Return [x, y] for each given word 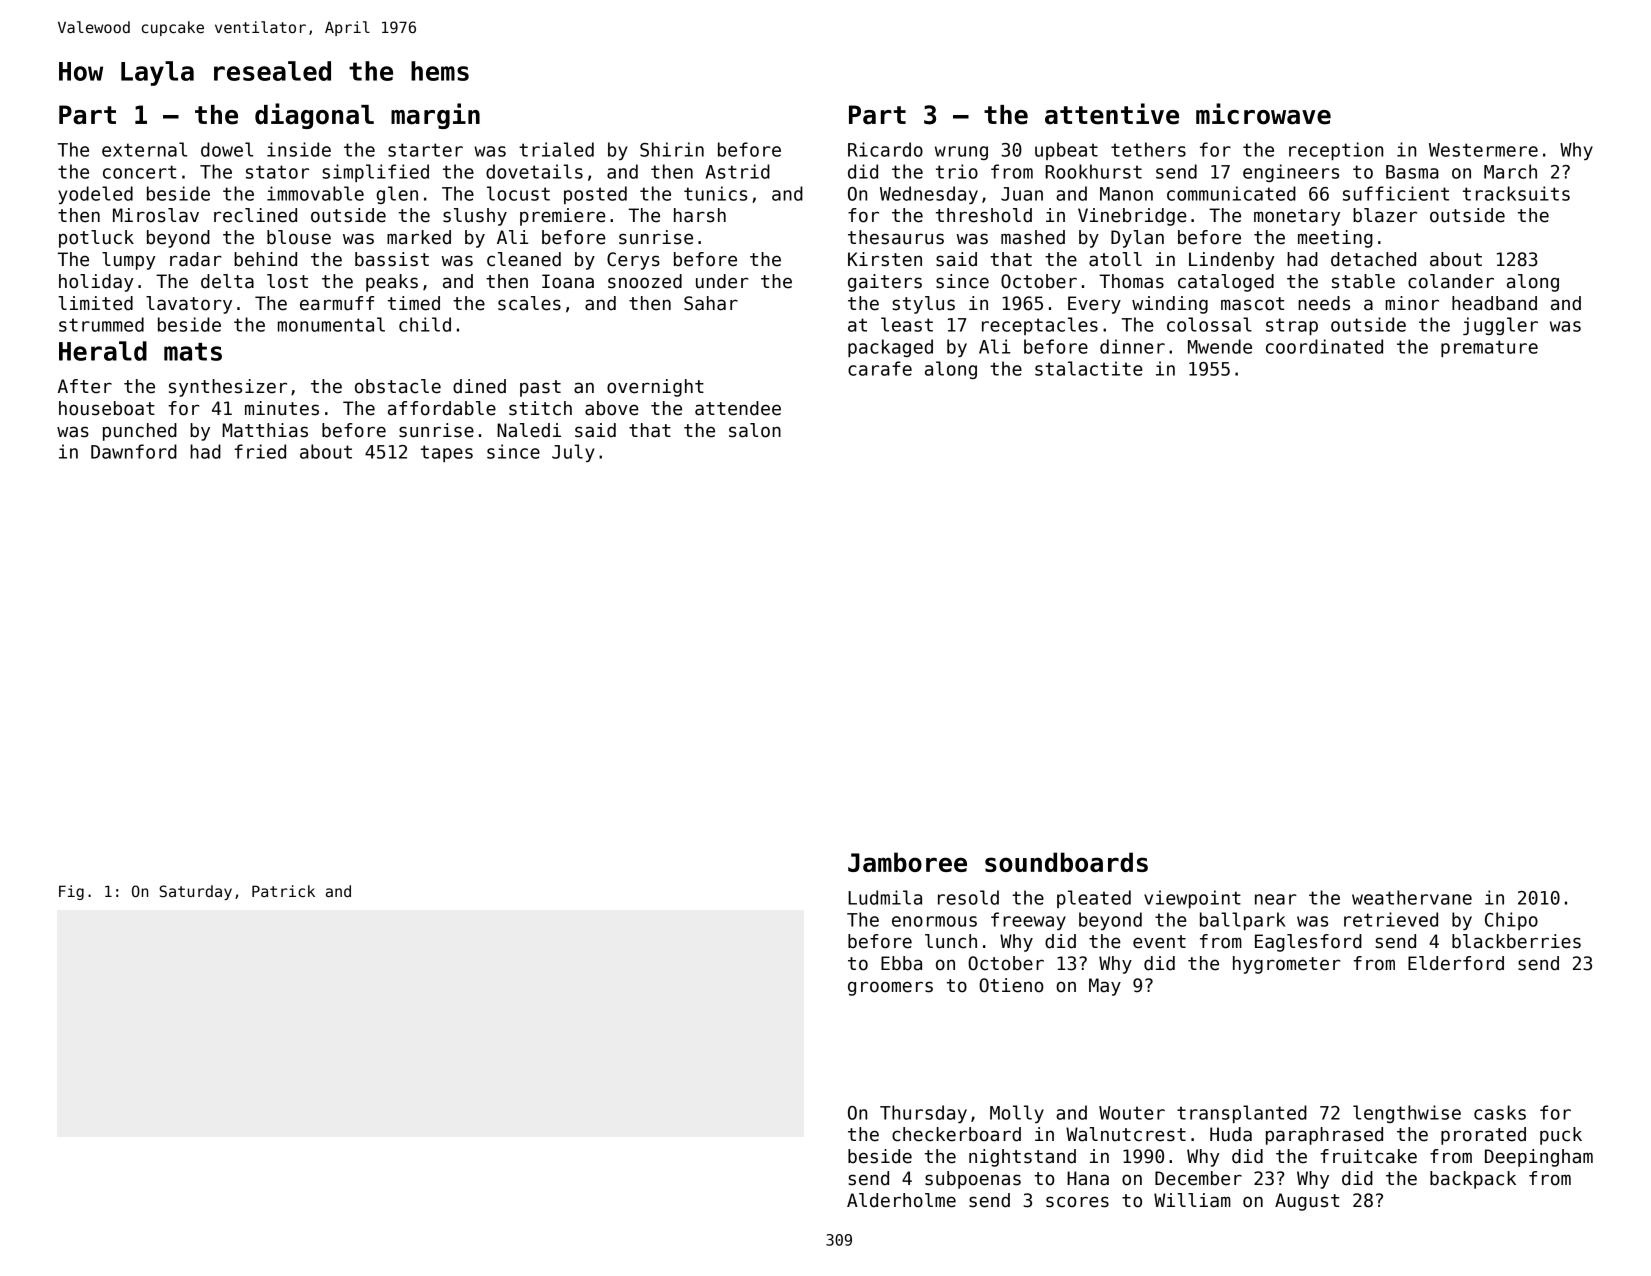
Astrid [738, 171]
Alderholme [901, 1200]
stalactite [1088, 368]
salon [755, 430]
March [1510, 171]
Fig [71, 892]
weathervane [1412, 897]
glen [397, 195]
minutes [282, 408]
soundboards [1066, 862]
